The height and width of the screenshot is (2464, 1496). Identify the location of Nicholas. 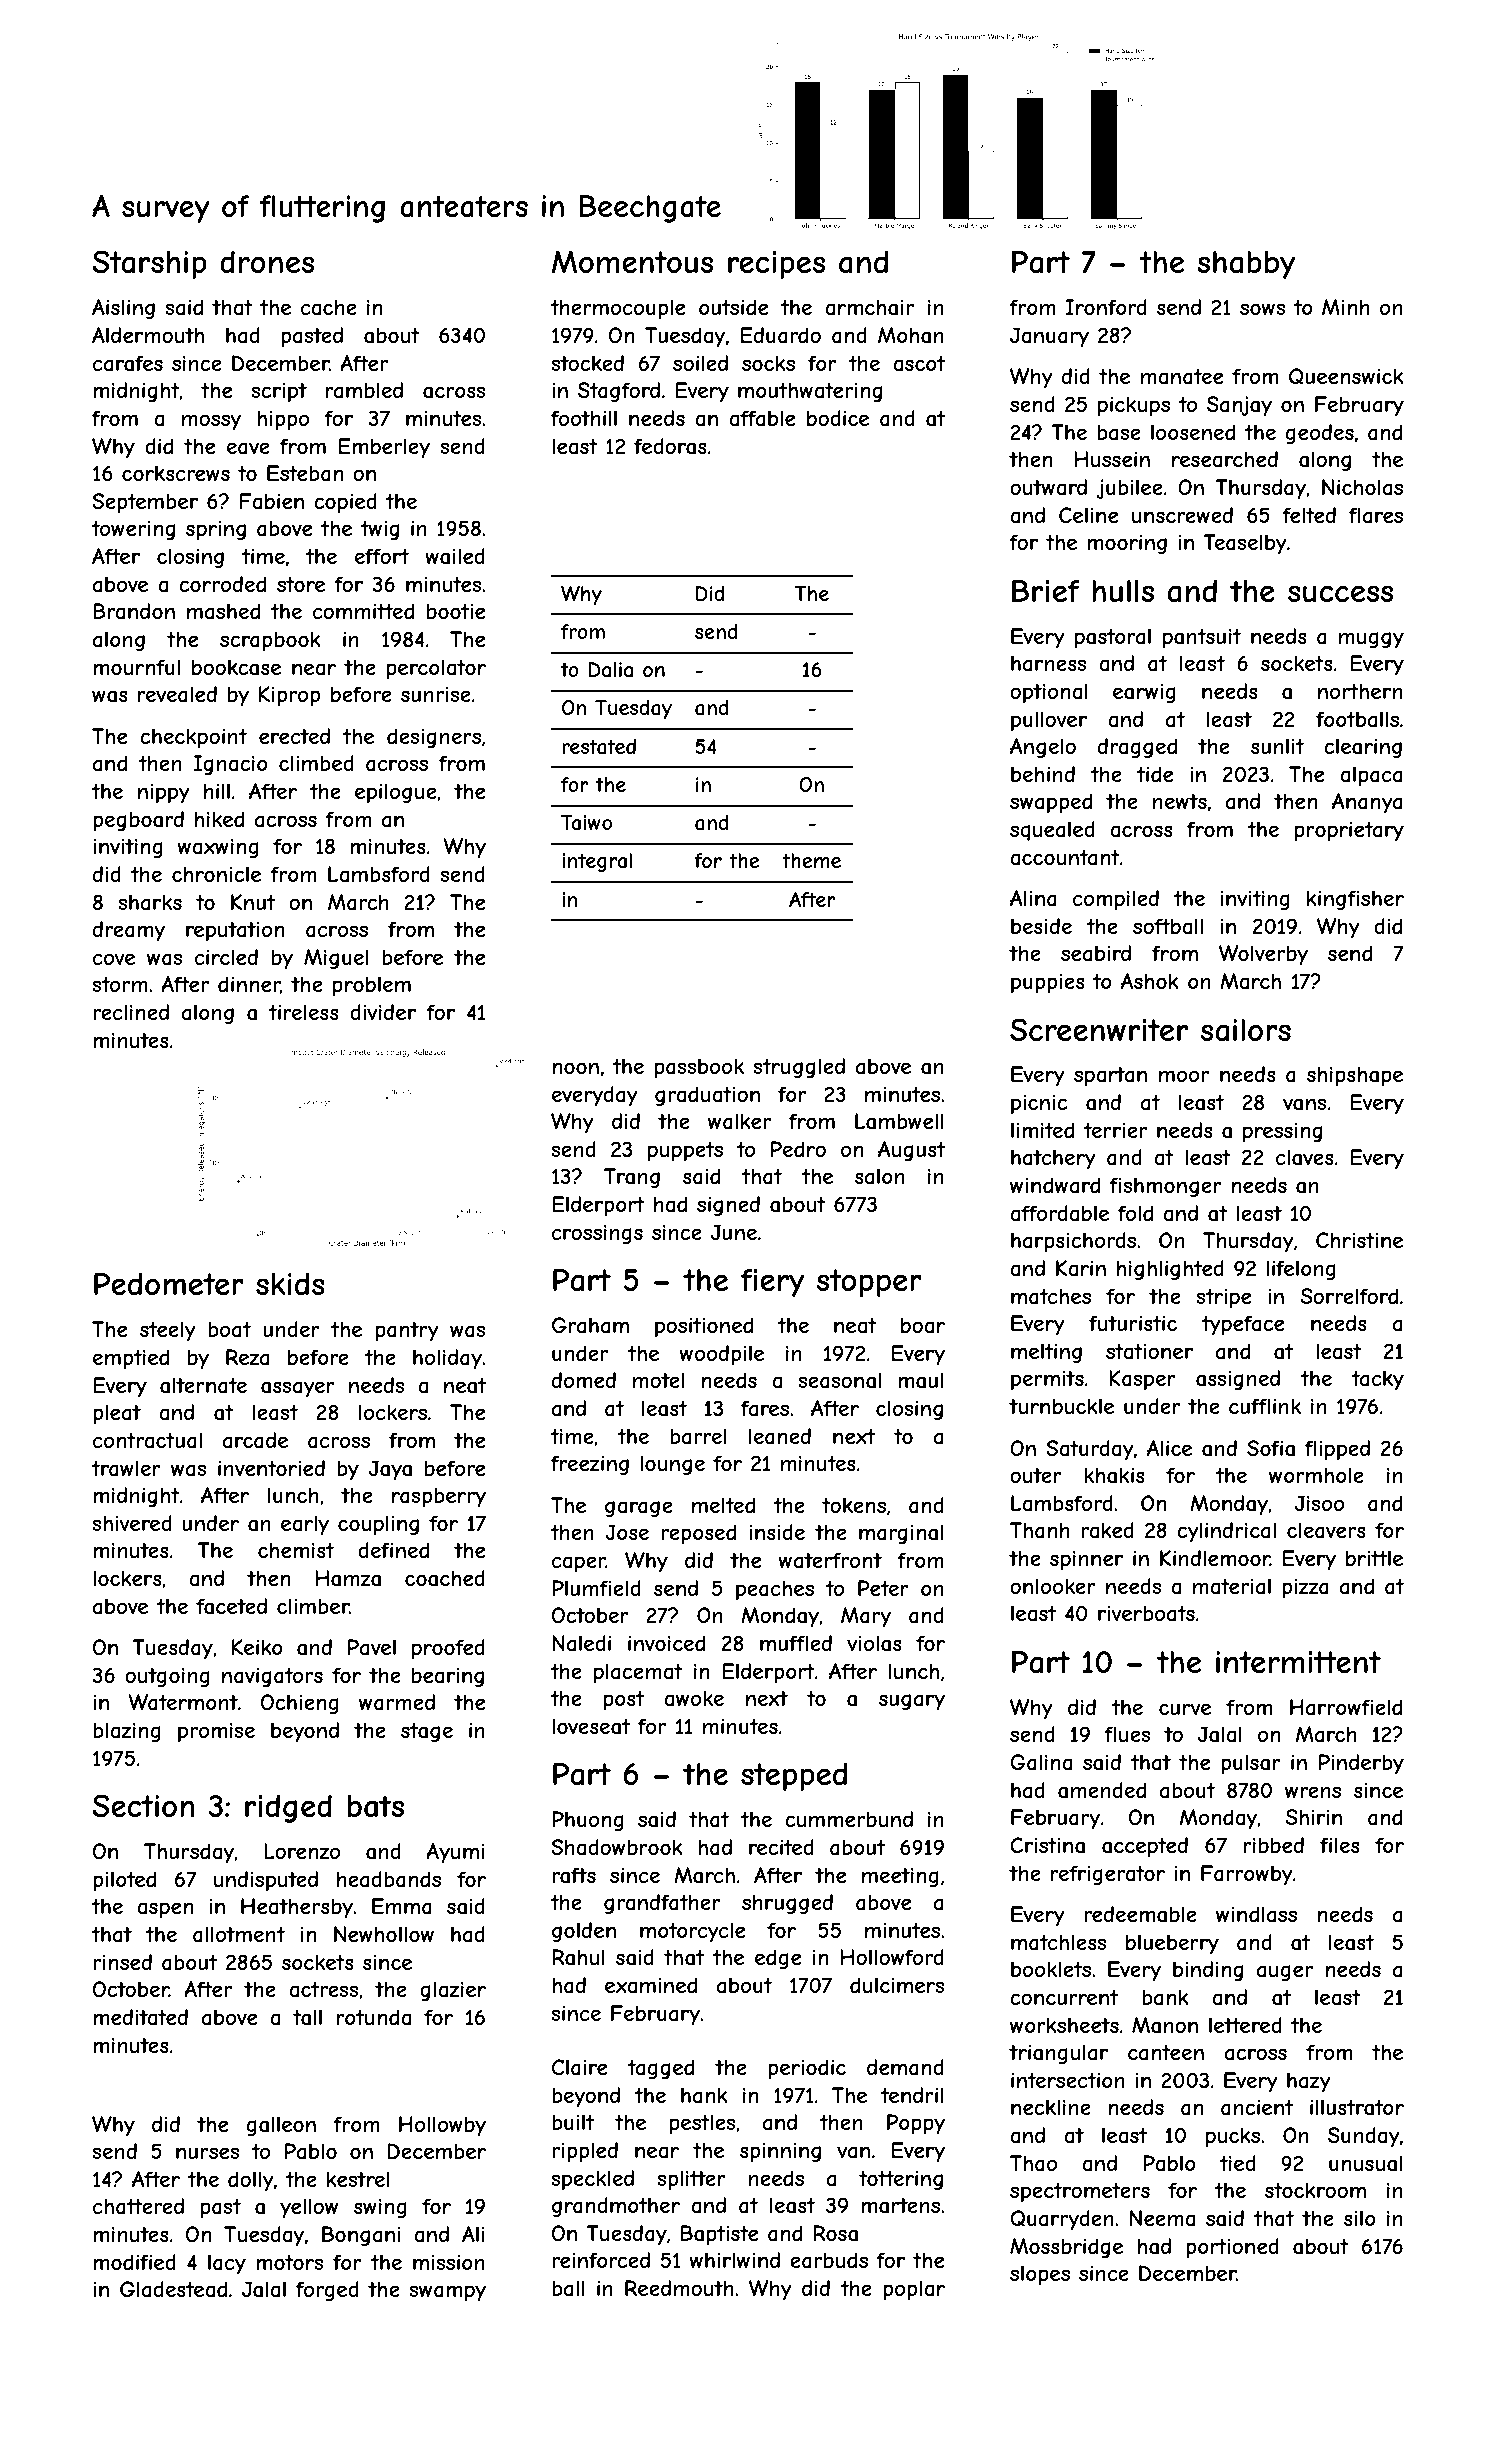
(1362, 487).
